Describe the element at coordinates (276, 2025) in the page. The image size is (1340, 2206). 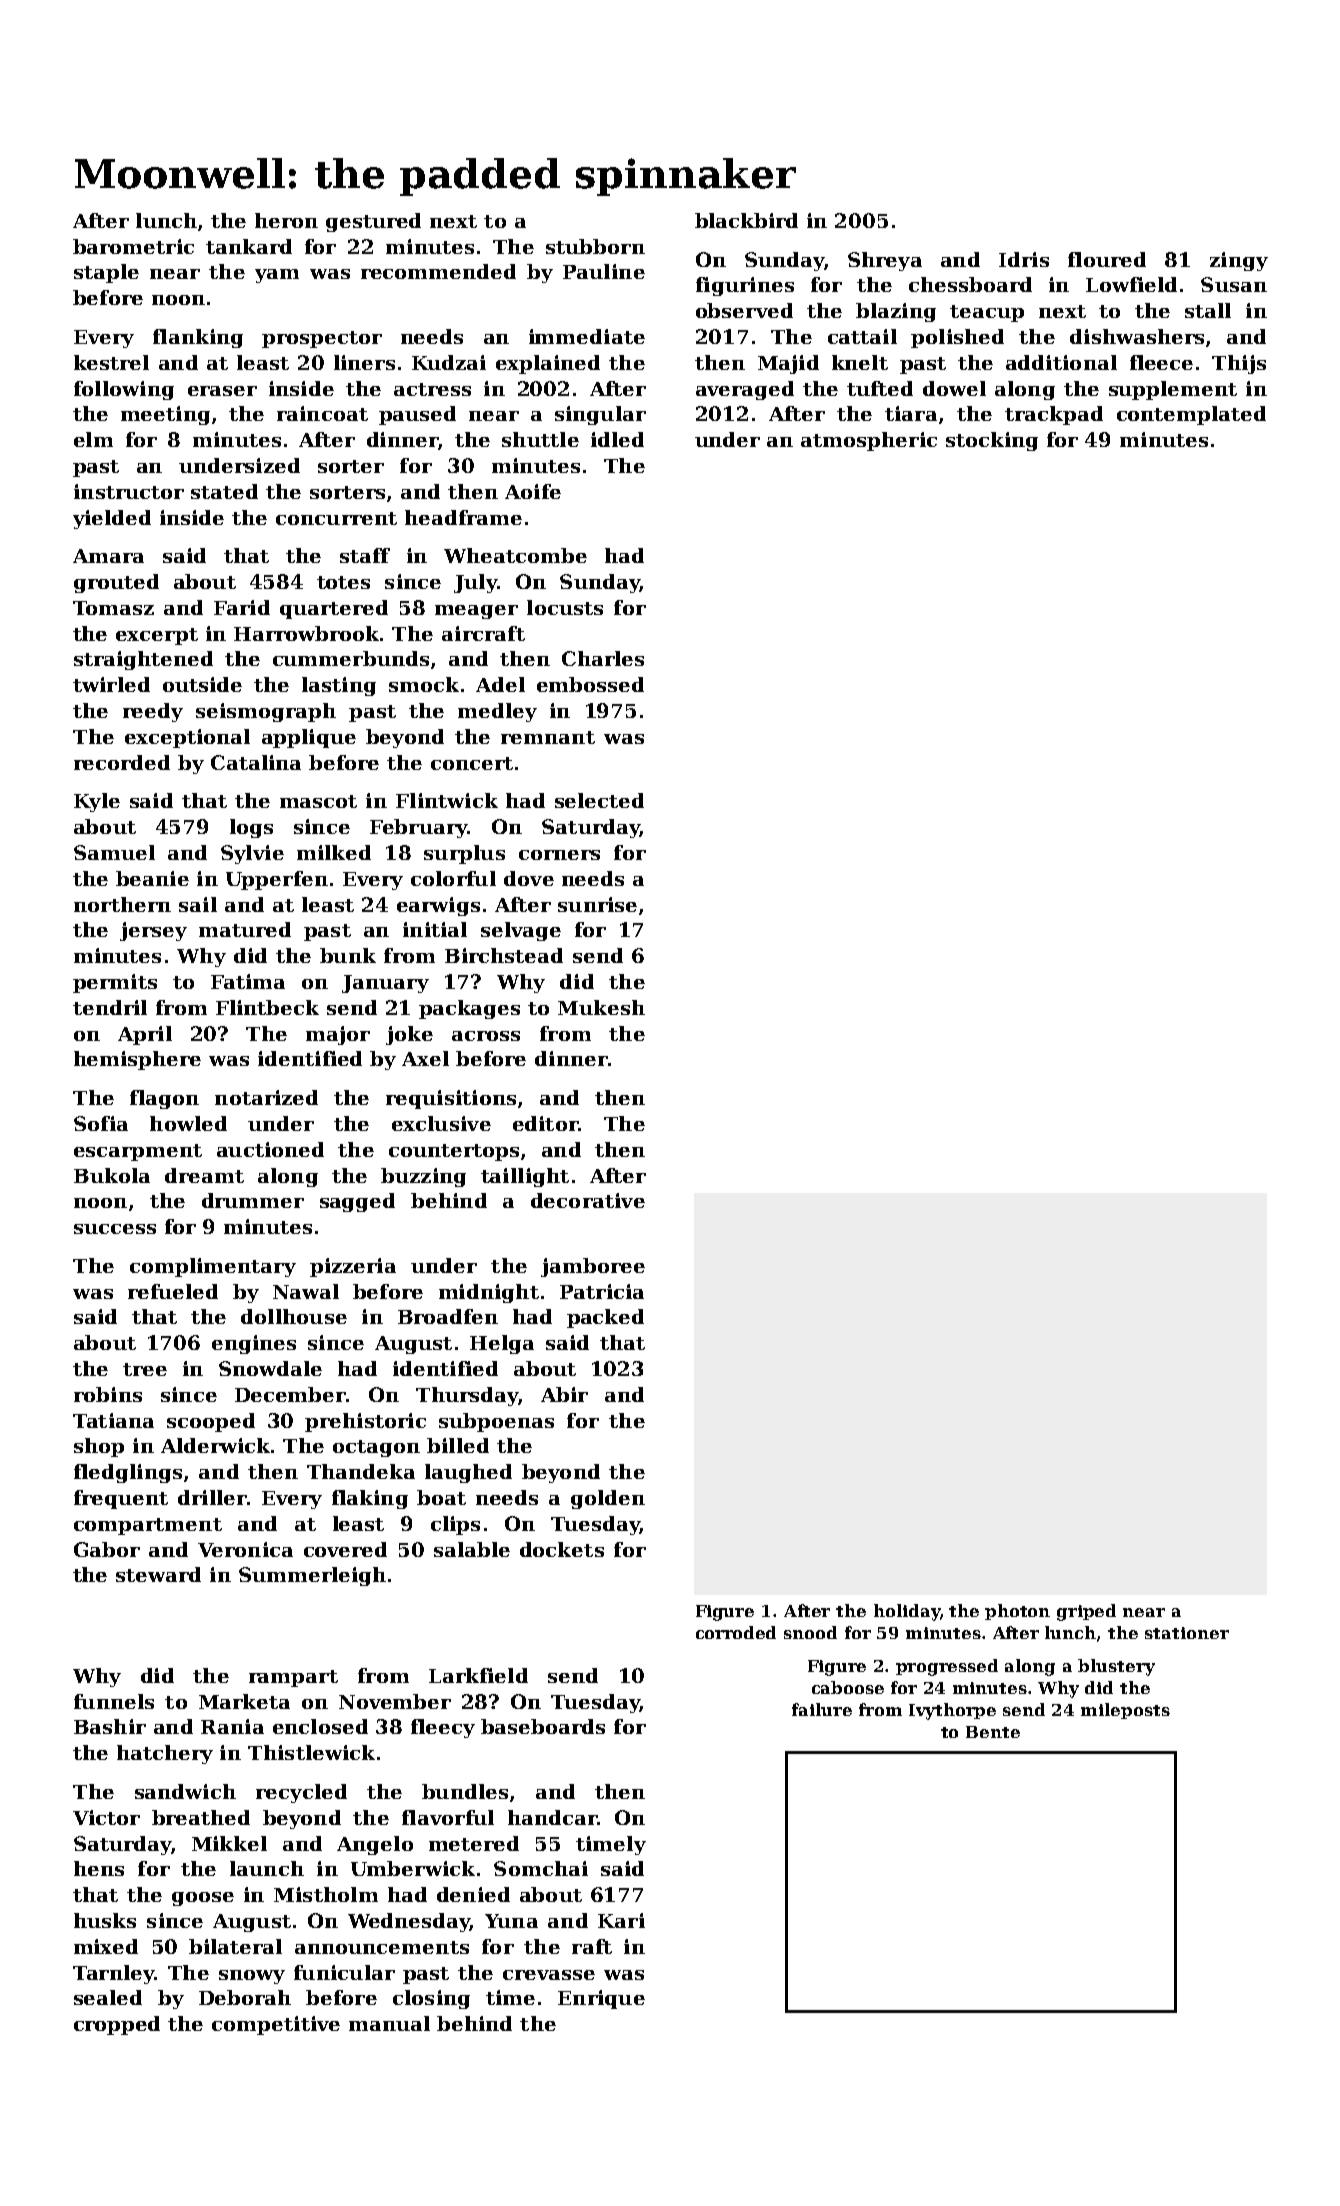
I see `competitive` at that location.
